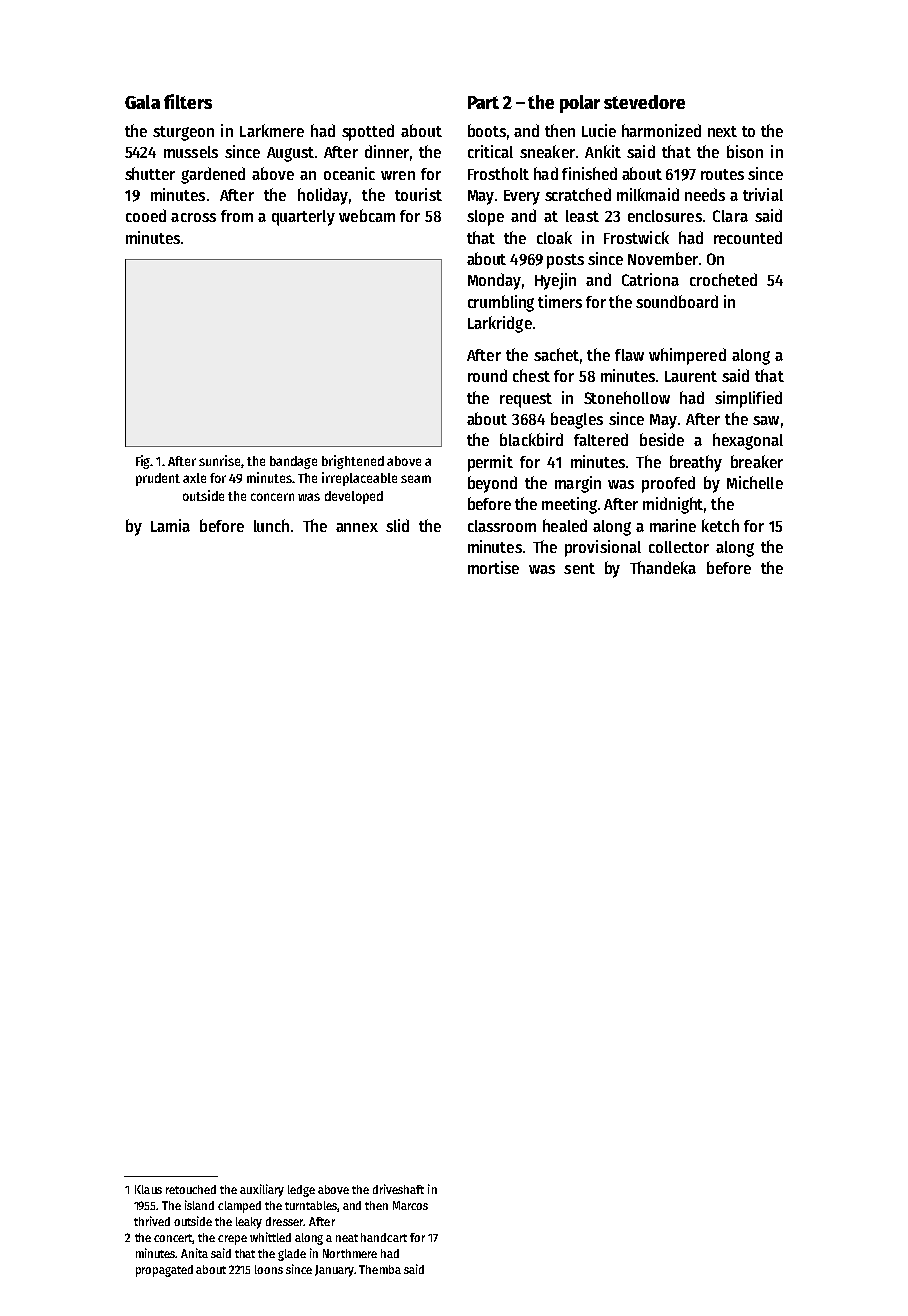 This screenshot has width=908, height=1316. I want to click on retouched, so click(191, 1189).
